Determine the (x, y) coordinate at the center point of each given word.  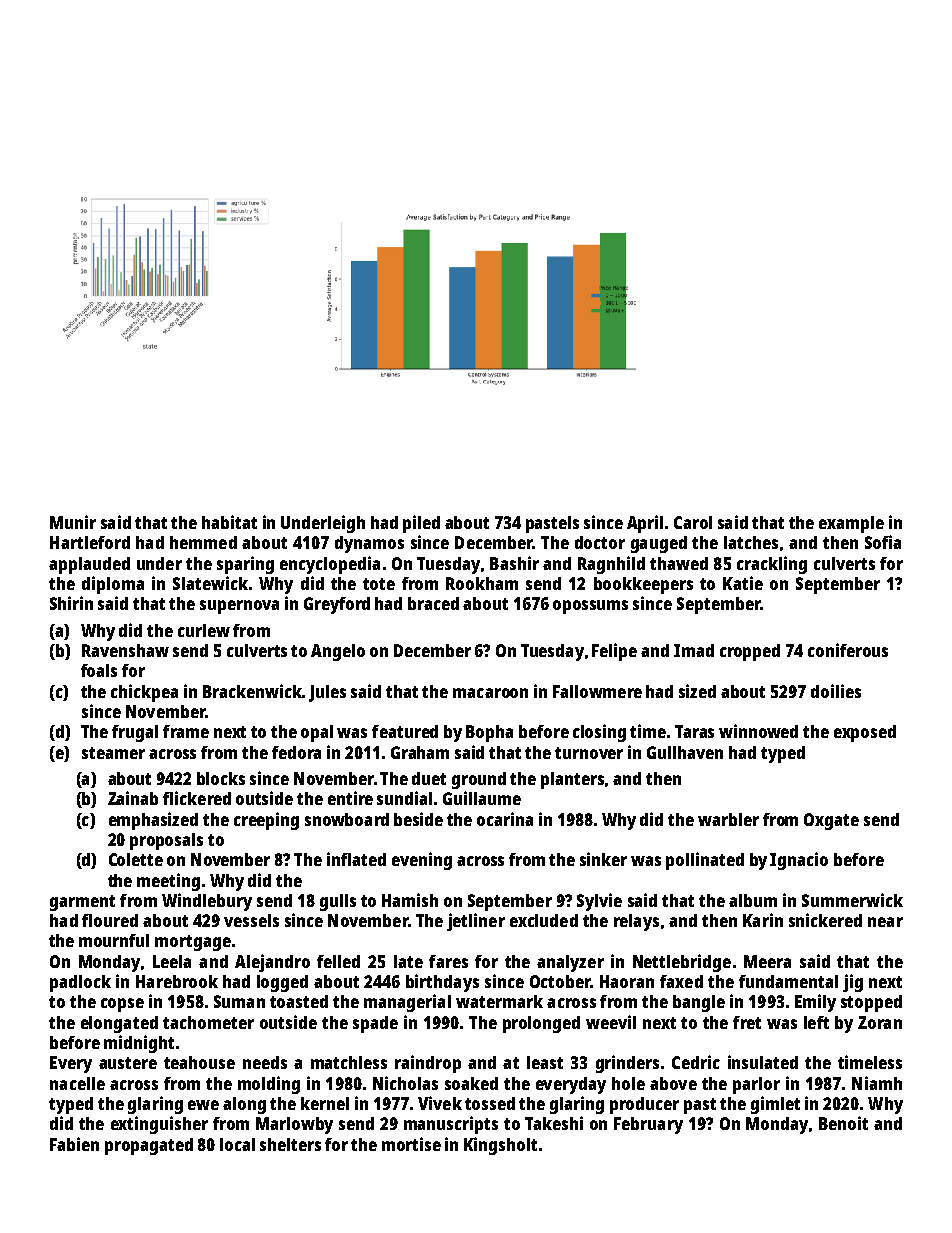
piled (421, 524)
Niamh (877, 1083)
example (851, 524)
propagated (149, 1146)
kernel (325, 1103)
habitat (229, 522)
